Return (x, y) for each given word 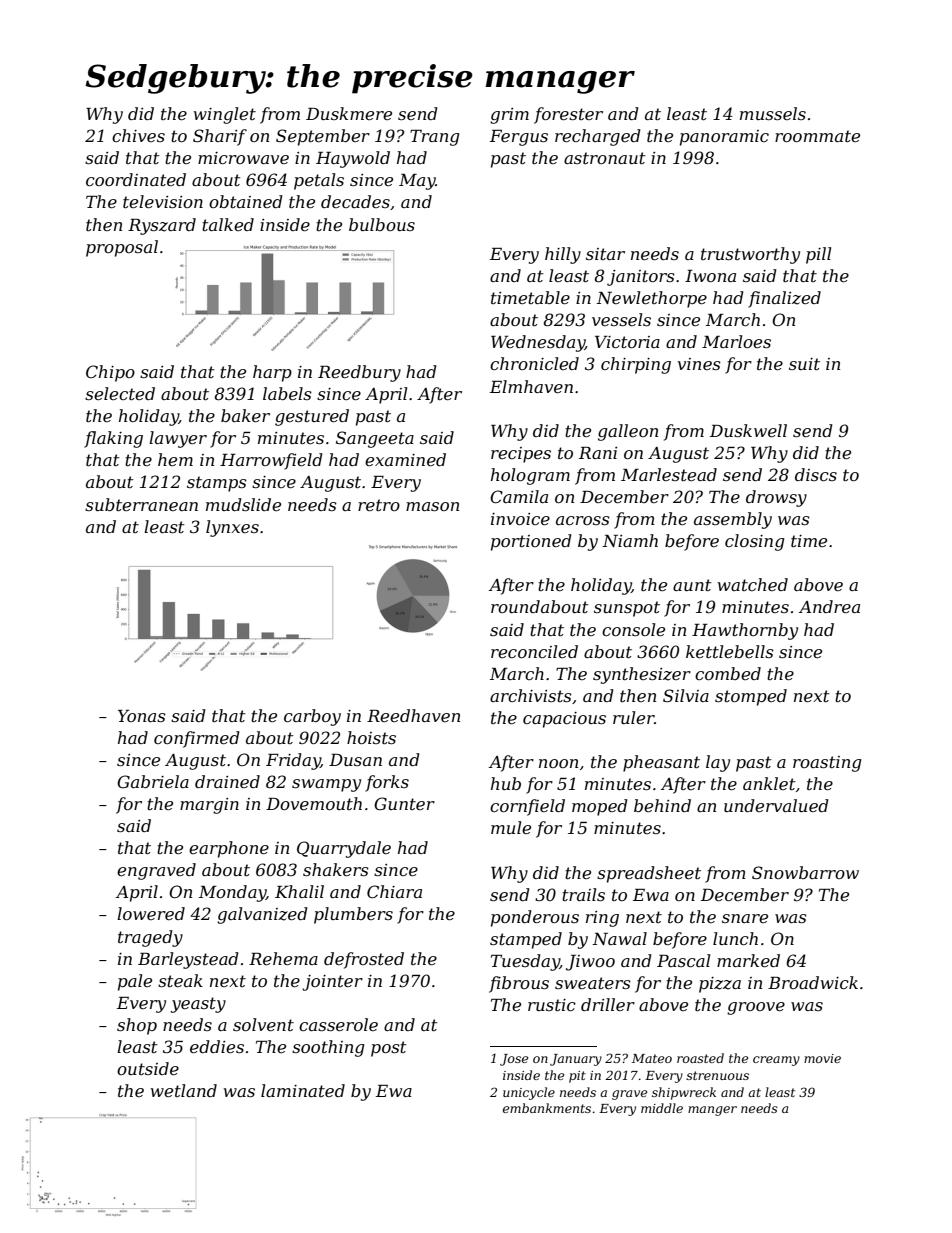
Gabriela (153, 781)
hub (506, 783)
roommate (817, 136)
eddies (217, 1046)
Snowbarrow (805, 872)
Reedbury (359, 373)
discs (816, 474)
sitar (605, 254)
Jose (514, 1060)
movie (822, 1058)
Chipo (110, 373)
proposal (122, 248)
